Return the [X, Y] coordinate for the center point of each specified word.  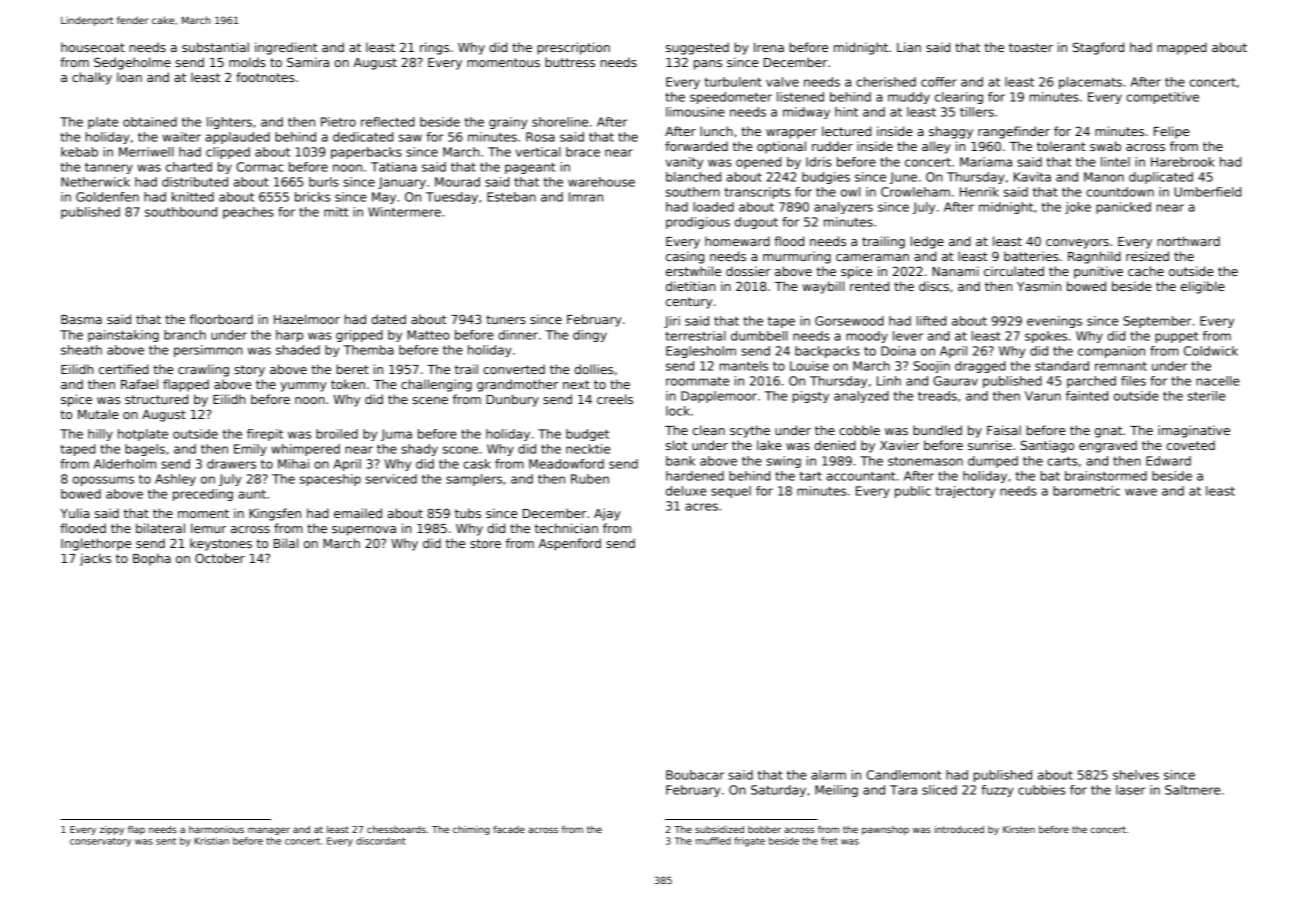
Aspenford [570, 544]
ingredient [286, 48]
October [220, 558]
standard [1062, 366]
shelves [1136, 775]
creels [615, 399]
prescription [573, 48]
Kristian [211, 841]
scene [430, 400]
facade [509, 829]
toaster [1031, 47]
